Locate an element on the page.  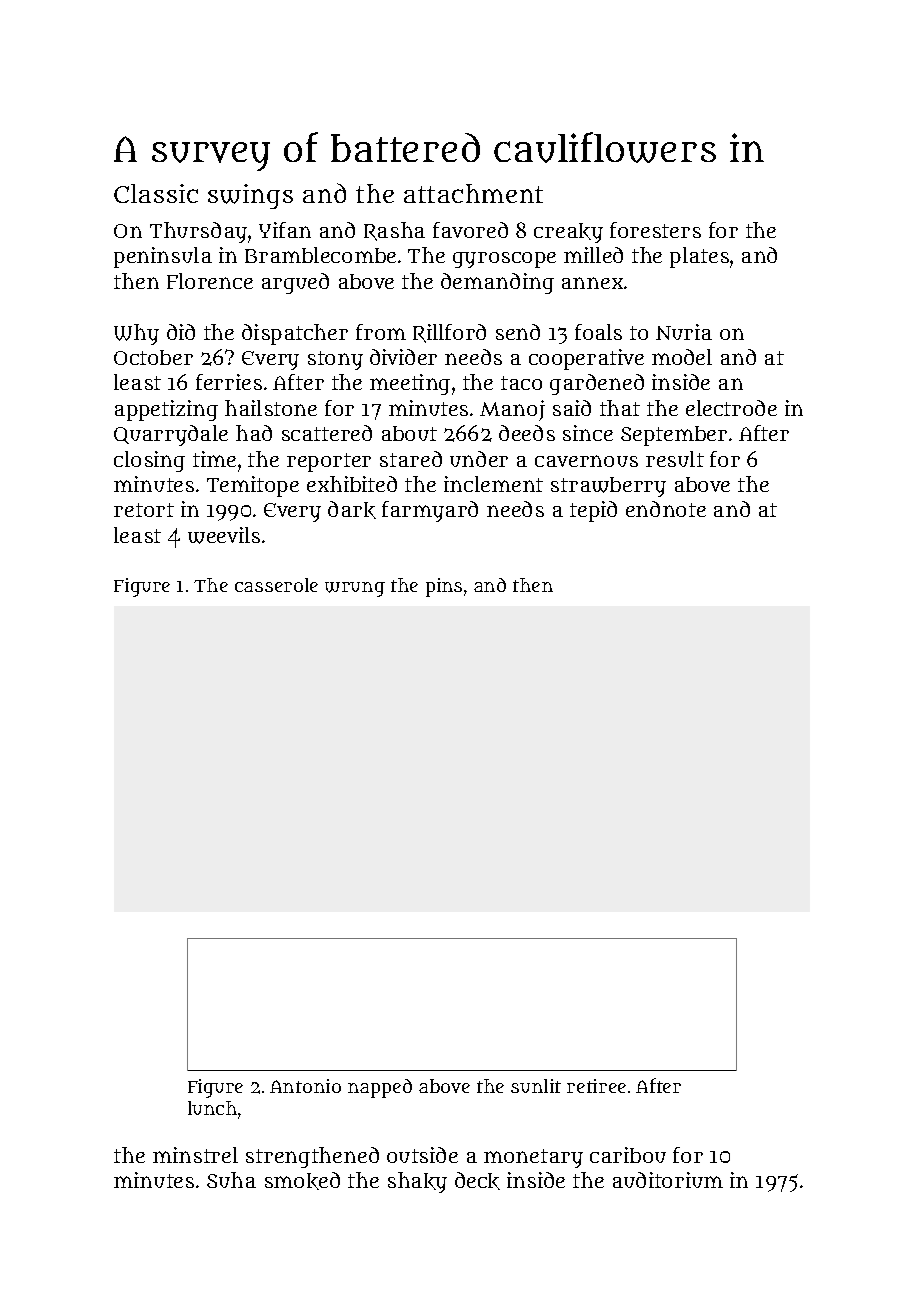
sunlit is located at coordinates (536, 1086).
